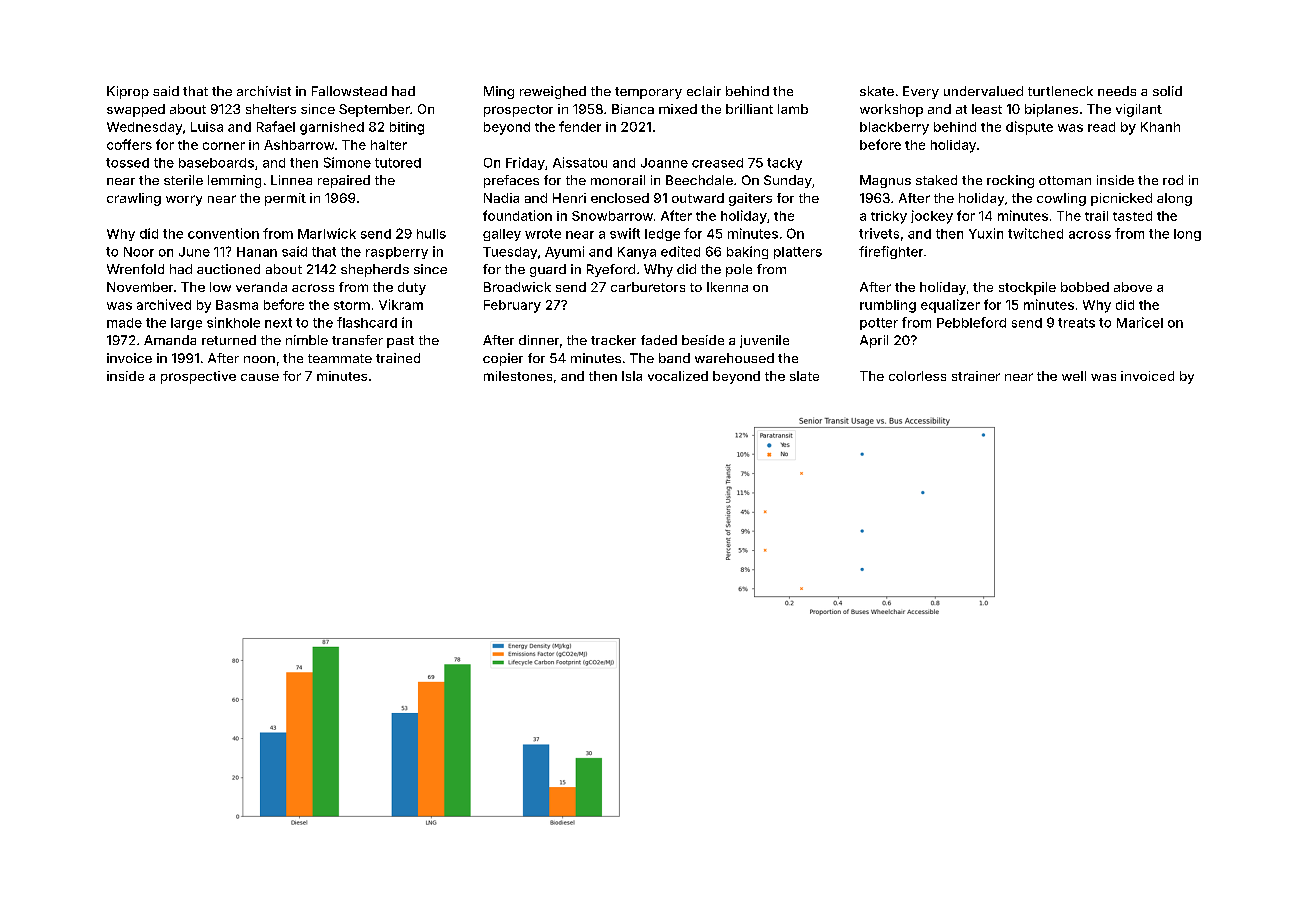  I want to click on twitched, so click(1035, 233).
